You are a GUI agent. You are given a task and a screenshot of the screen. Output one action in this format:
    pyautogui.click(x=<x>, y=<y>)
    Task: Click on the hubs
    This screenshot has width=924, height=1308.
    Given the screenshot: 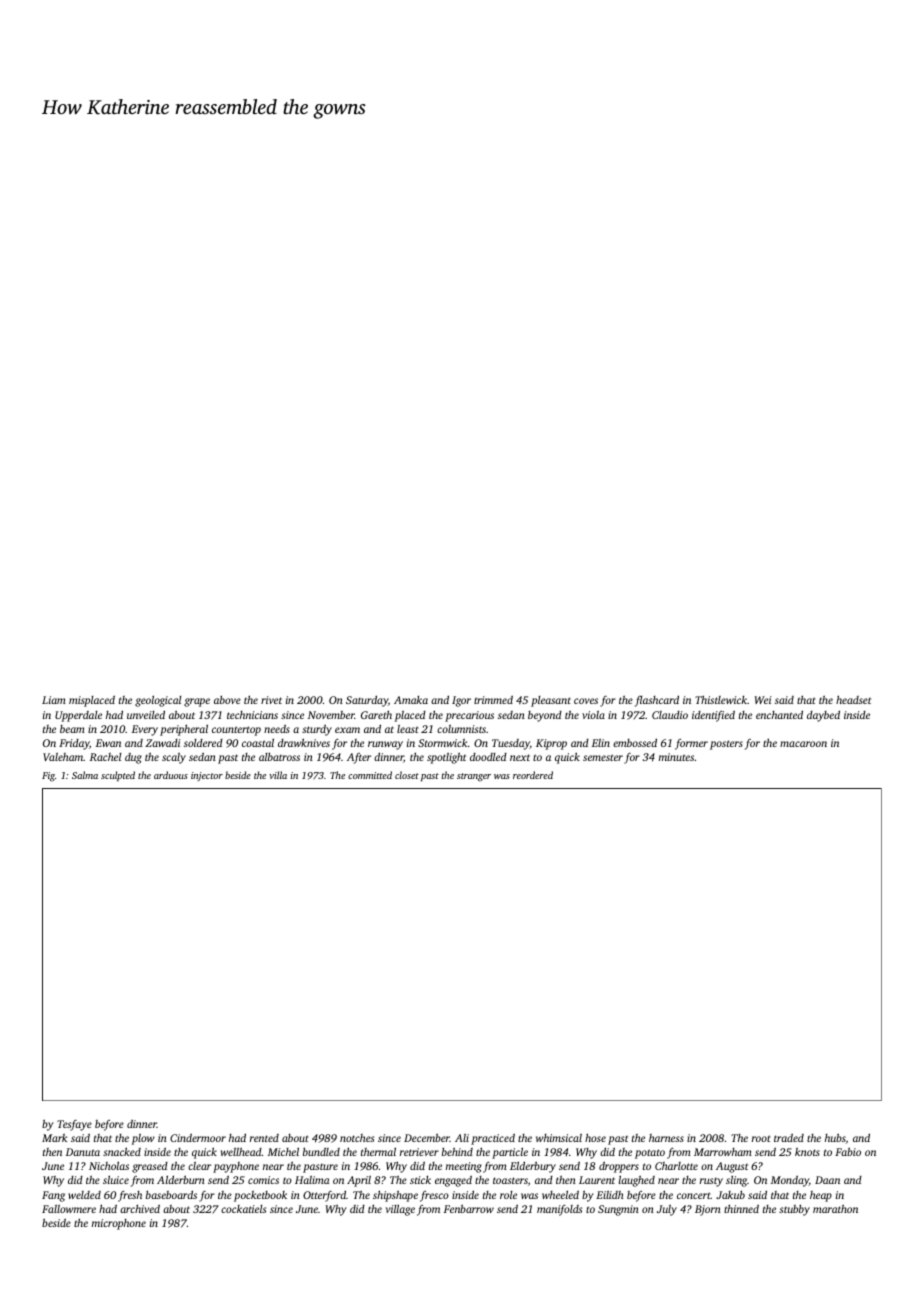 What is the action you would take?
    pyautogui.click(x=835, y=1138)
